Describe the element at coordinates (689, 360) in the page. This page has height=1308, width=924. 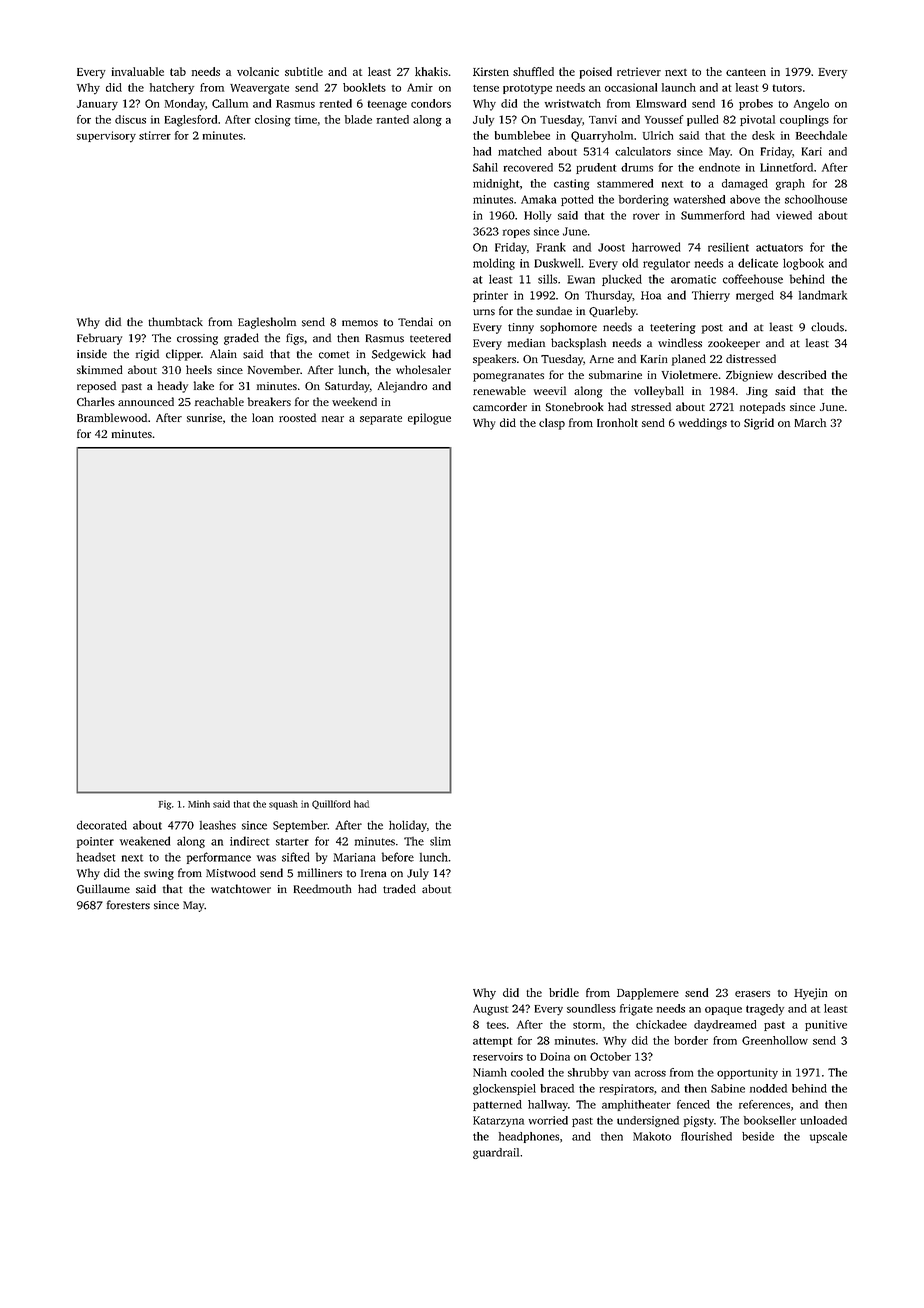
I see `planed` at that location.
